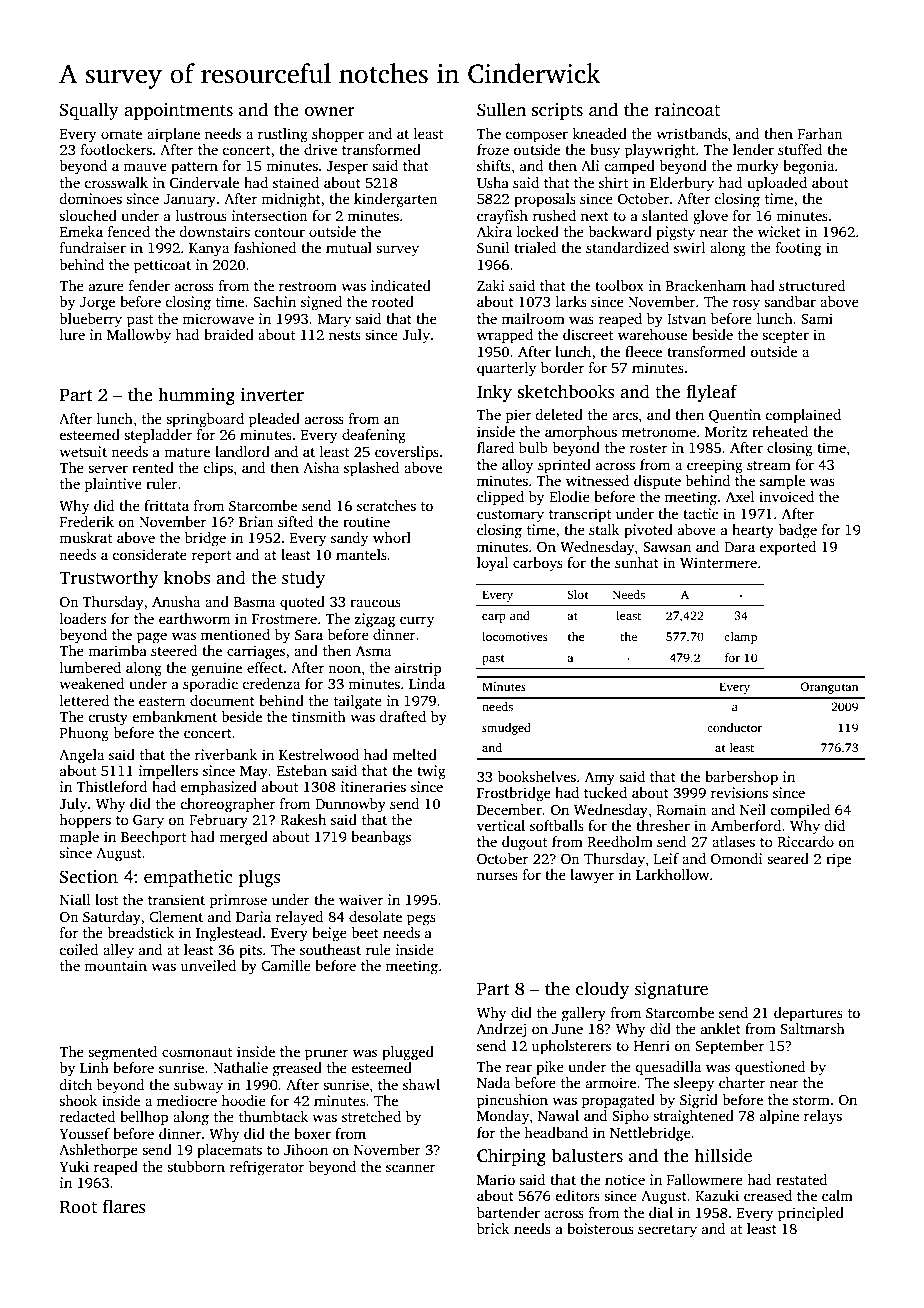 The height and width of the document is (1308, 924). I want to click on clipped, so click(500, 498).
